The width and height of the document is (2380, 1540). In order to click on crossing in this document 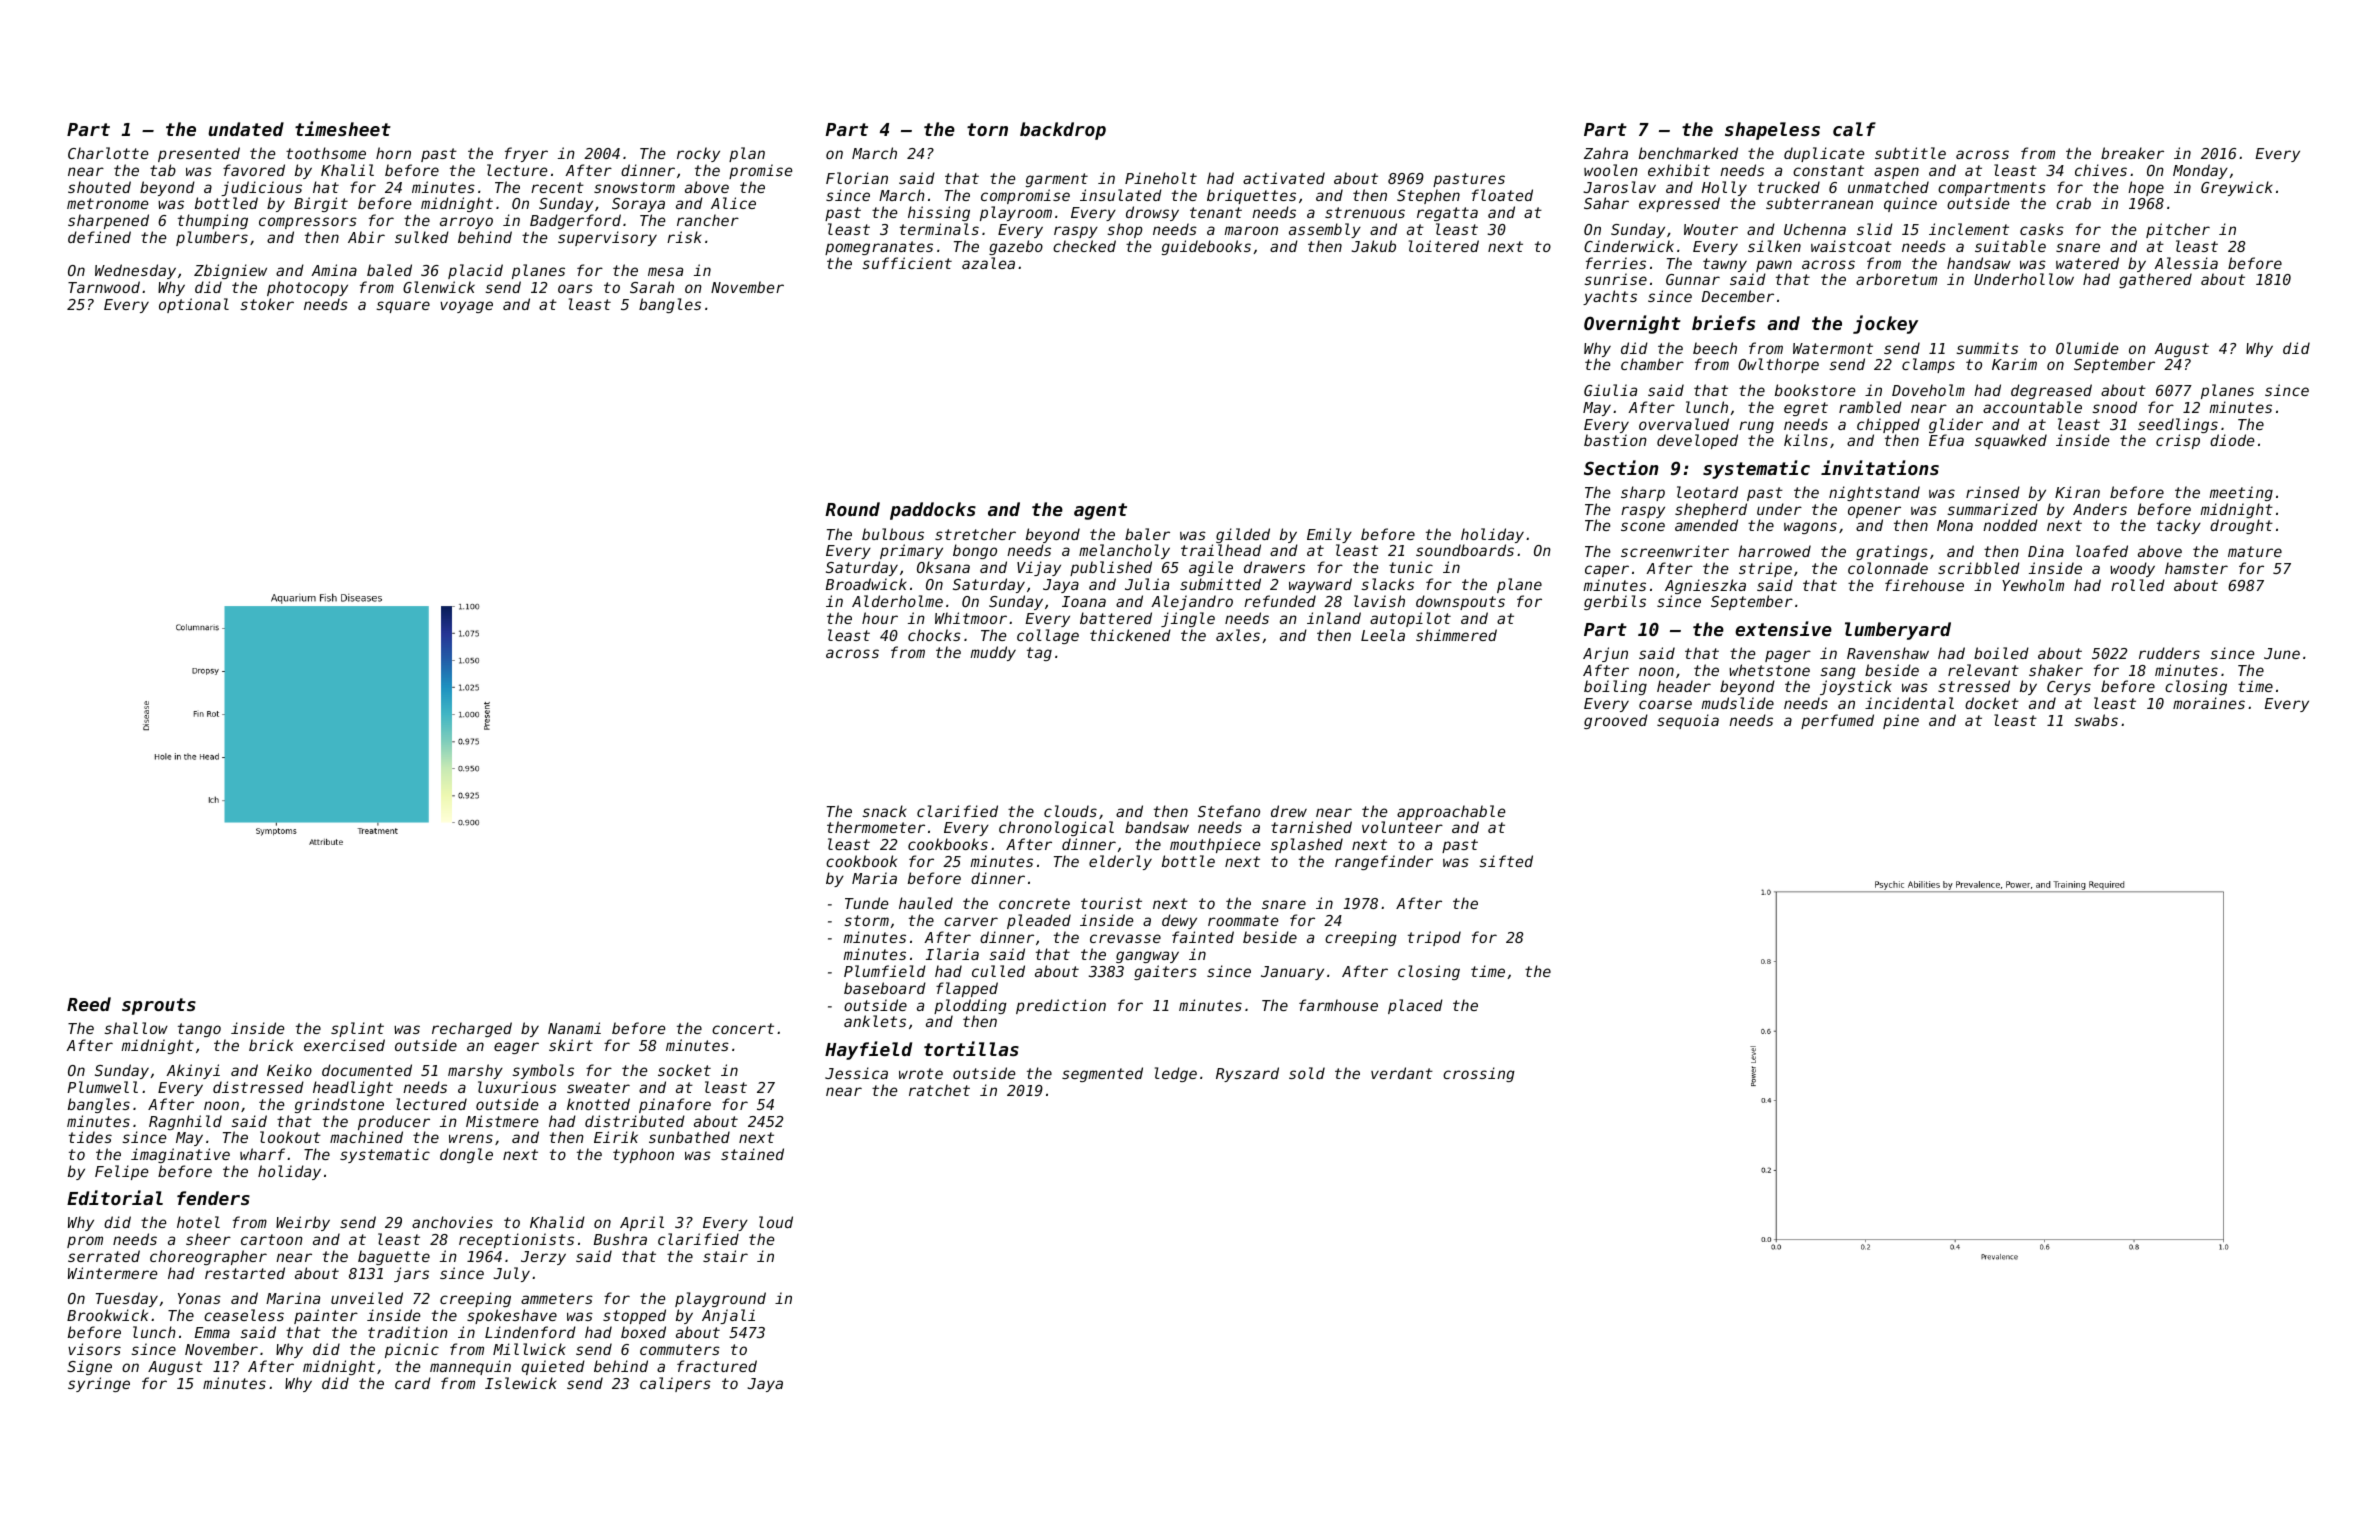, I will do `click(1479, 1074)`.
